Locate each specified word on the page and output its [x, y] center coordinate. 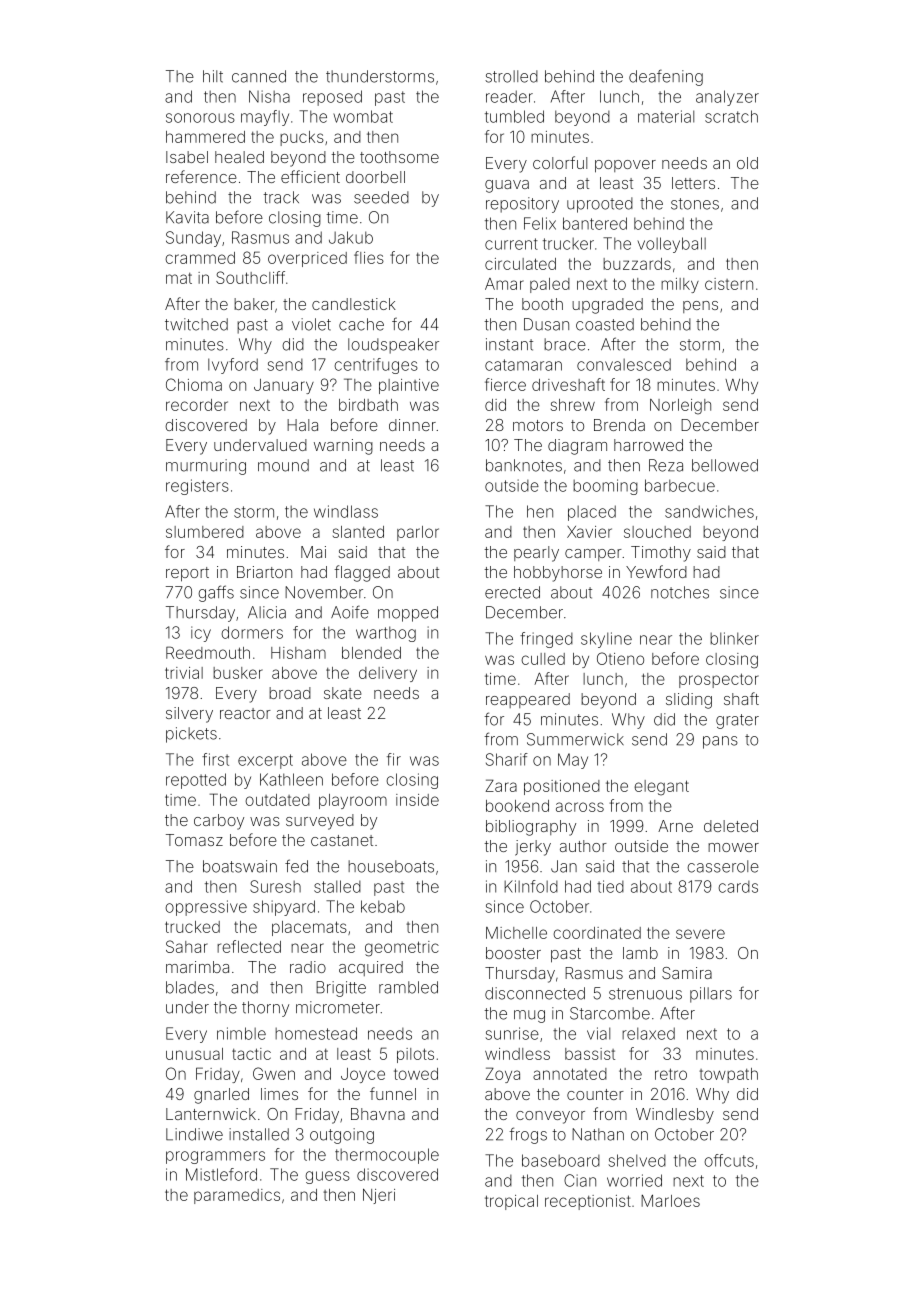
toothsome [399, 157]
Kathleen [291, 779]
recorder [197, 405]
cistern [729, 284]
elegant [661, 788]
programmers [215, 1157]
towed [416, 1074]
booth [542, 304]
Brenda [619, 425]
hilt [213, 76]
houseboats [391, 866]
